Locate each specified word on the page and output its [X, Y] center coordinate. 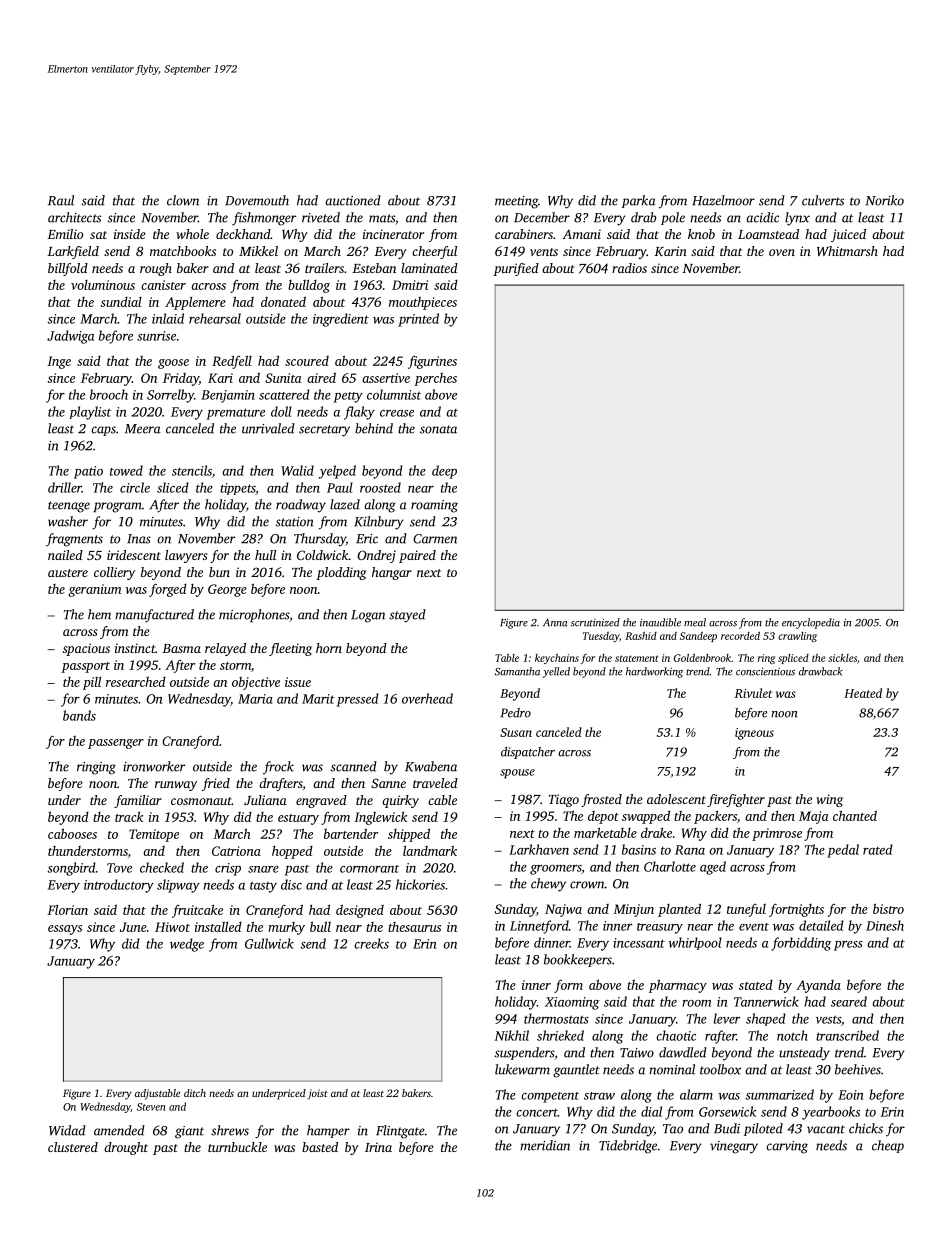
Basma [181, 648]
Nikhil [512, 1035]
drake [656, 832]
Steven [151, 1107]
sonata [438, 429]
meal [695, 622]
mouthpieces [423, 303]
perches [435, 379]
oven [782, 252]
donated [283, 301]
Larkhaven [539, 849]
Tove [119, 868]
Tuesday [601, 637]
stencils [192, 470]
